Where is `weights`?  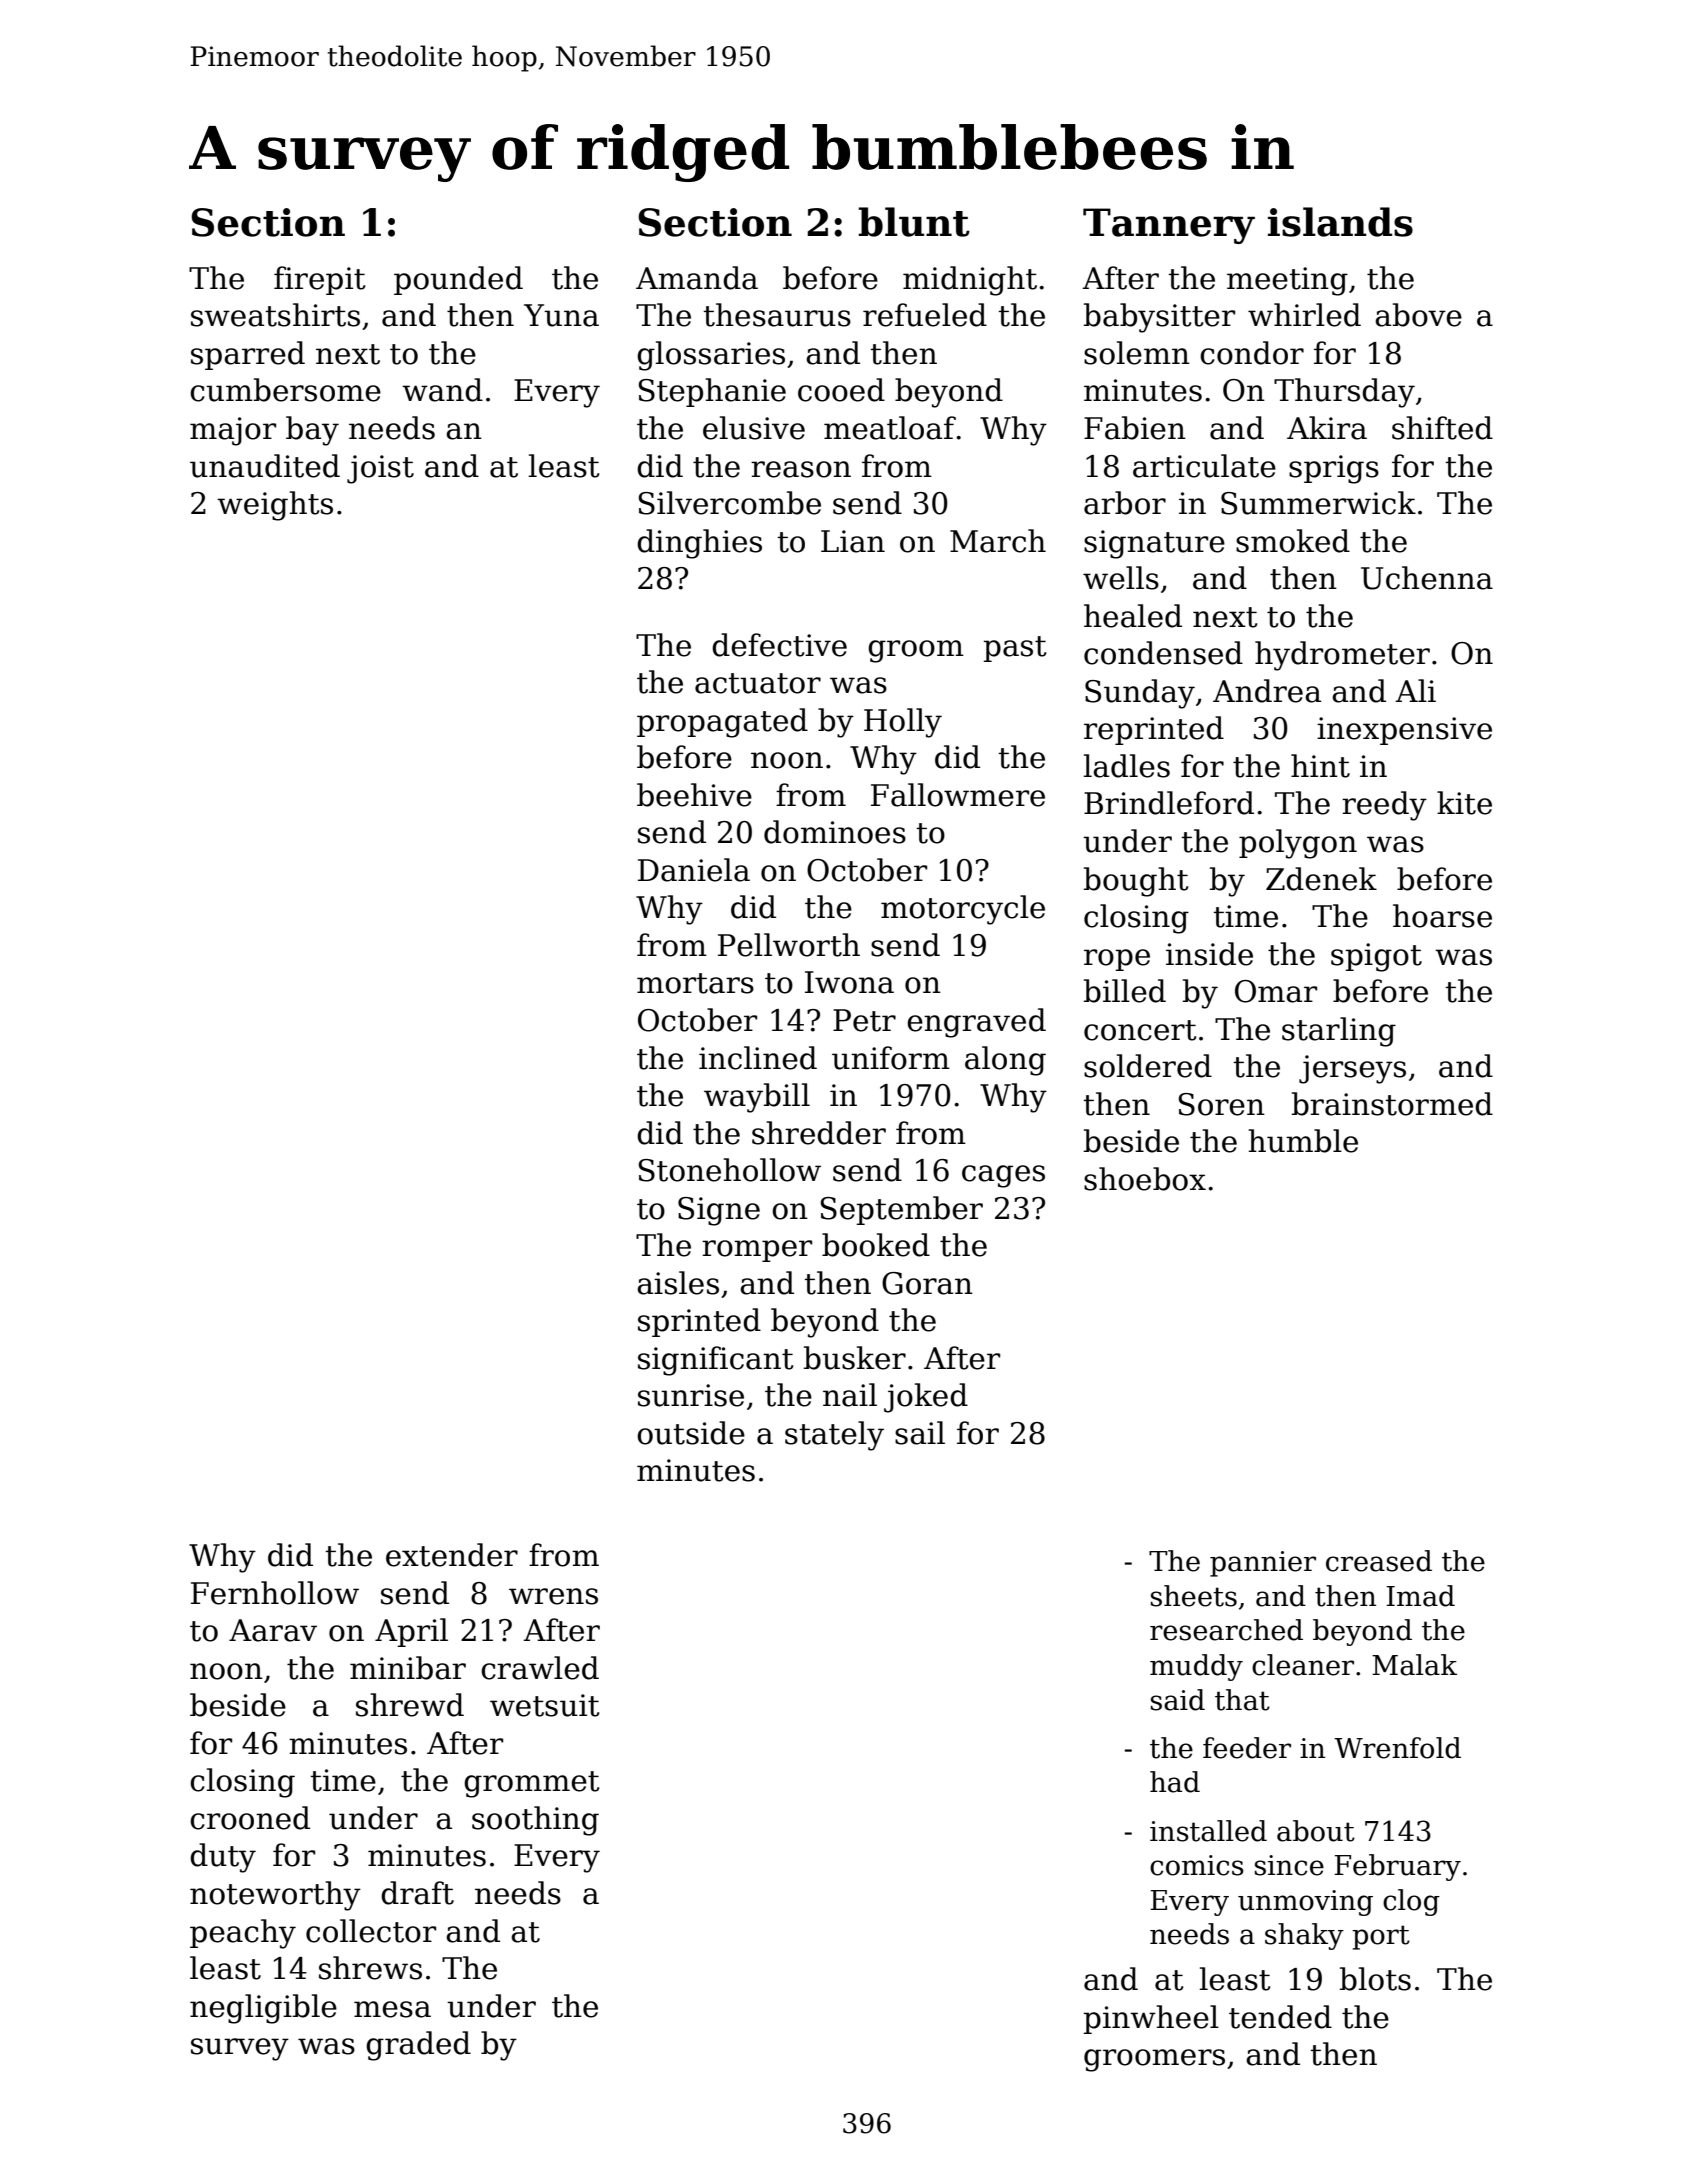 weights is located at coordinates (275, 506).
